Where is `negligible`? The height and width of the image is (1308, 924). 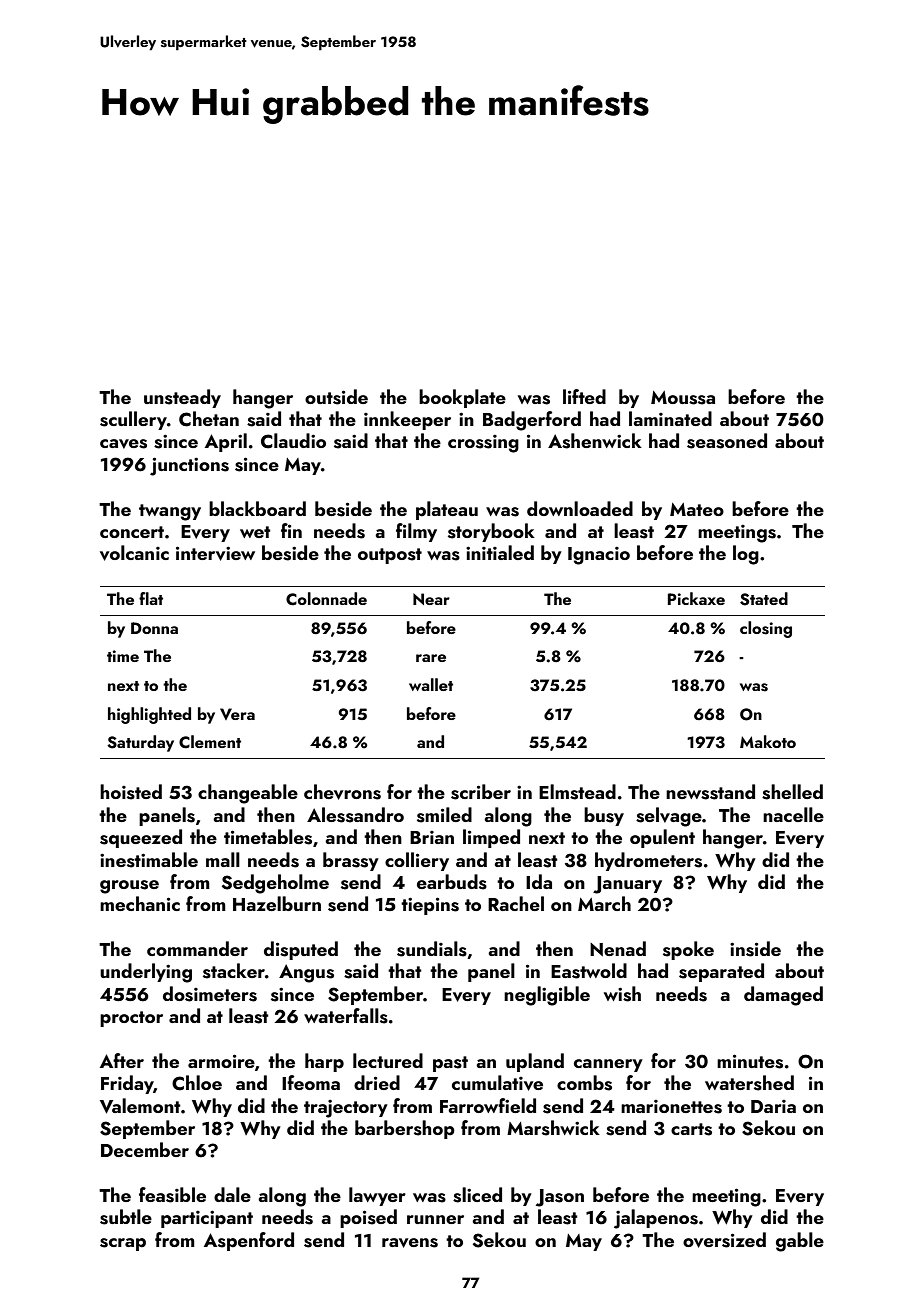
negligible is located at coordinates (547, 996).
